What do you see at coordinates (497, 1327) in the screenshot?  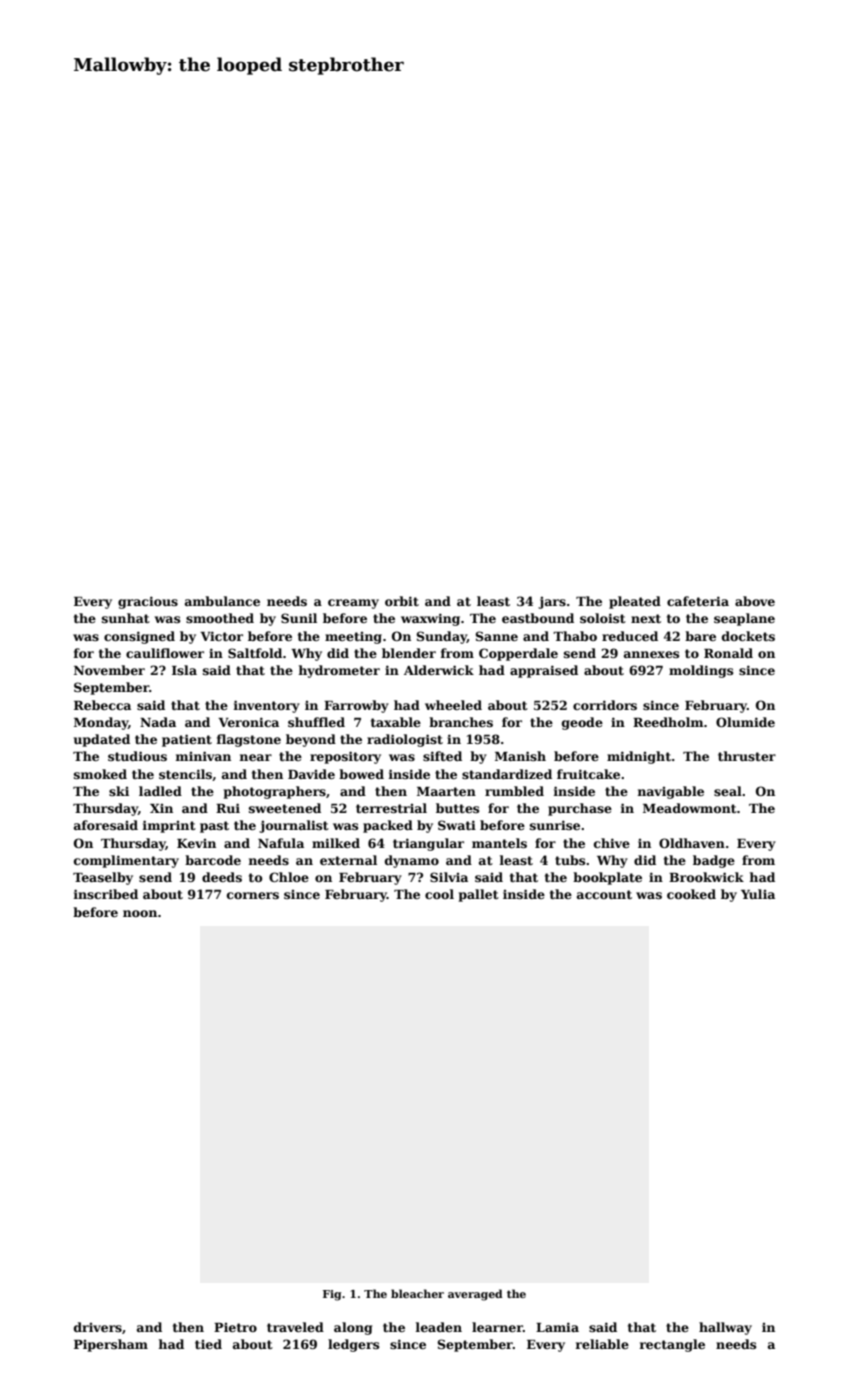 I see `learner` at bounding box center [497, 1327].
